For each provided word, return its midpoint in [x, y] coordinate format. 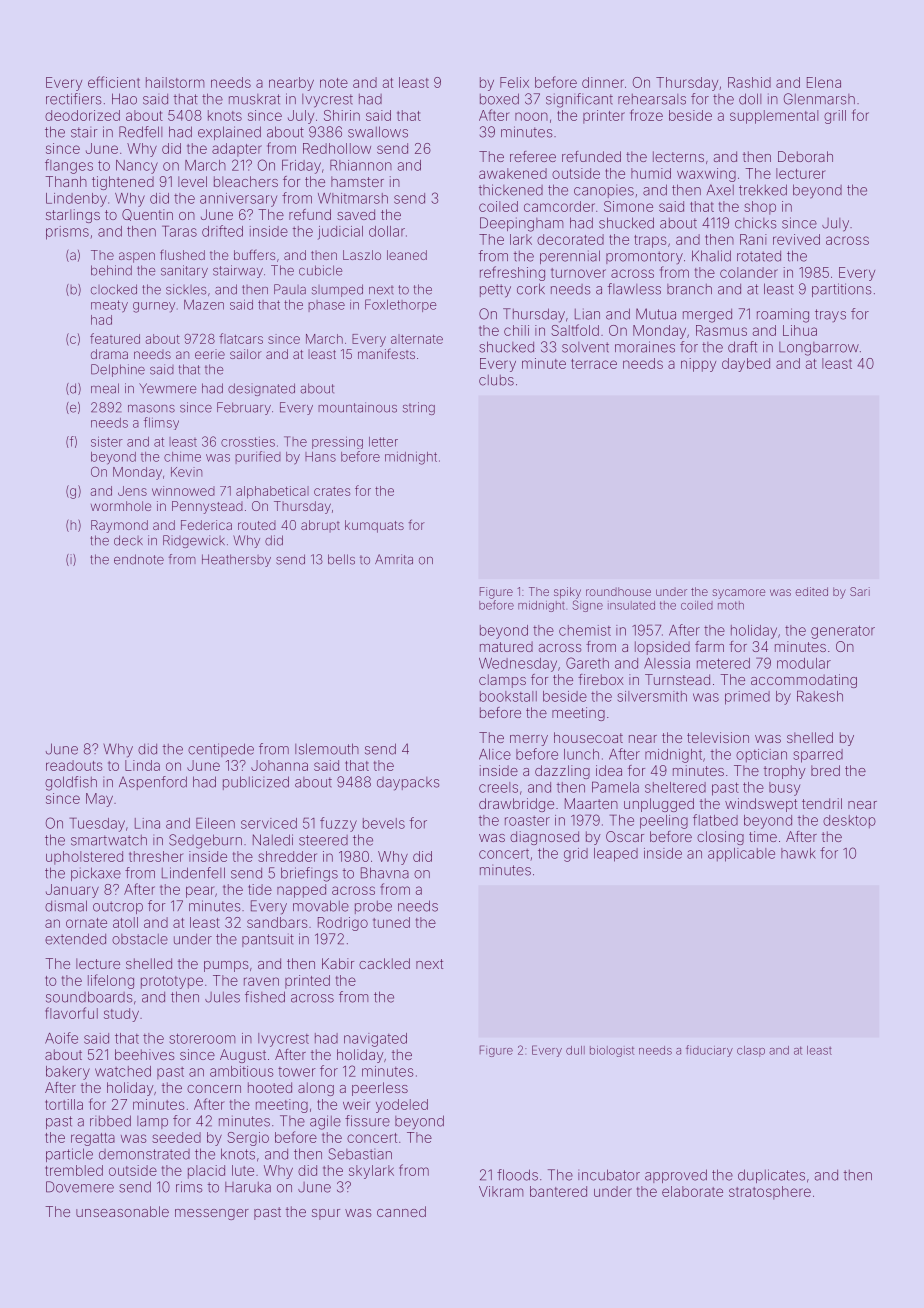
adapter [237, 150]
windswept [761, 805]
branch [689, 289]
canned [401, 1211]
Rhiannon [361, 165]
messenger [212, 1214]
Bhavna [385, 873]
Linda [142, 765]
